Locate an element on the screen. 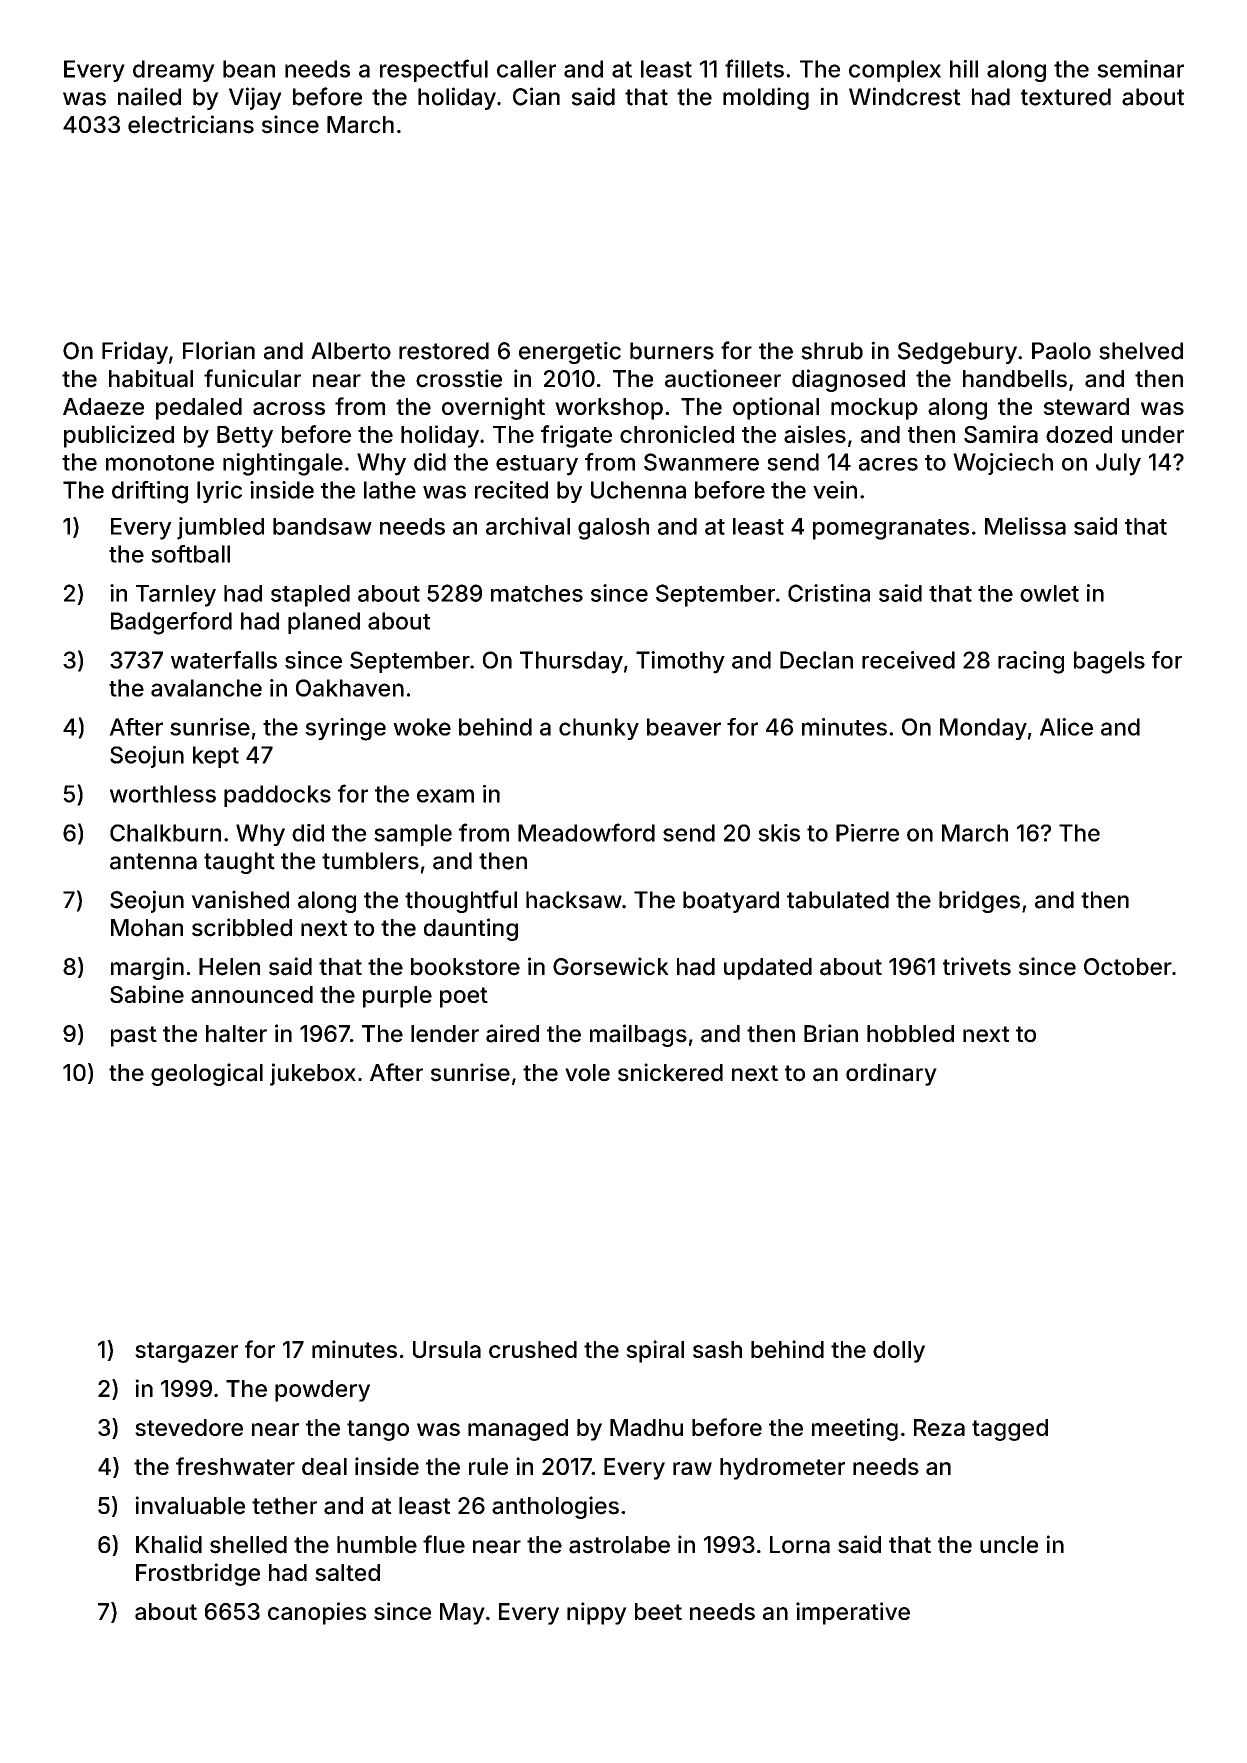 This screenshot has height=1763, width=1247. freshwater is located at coordinates (235, 1466).
